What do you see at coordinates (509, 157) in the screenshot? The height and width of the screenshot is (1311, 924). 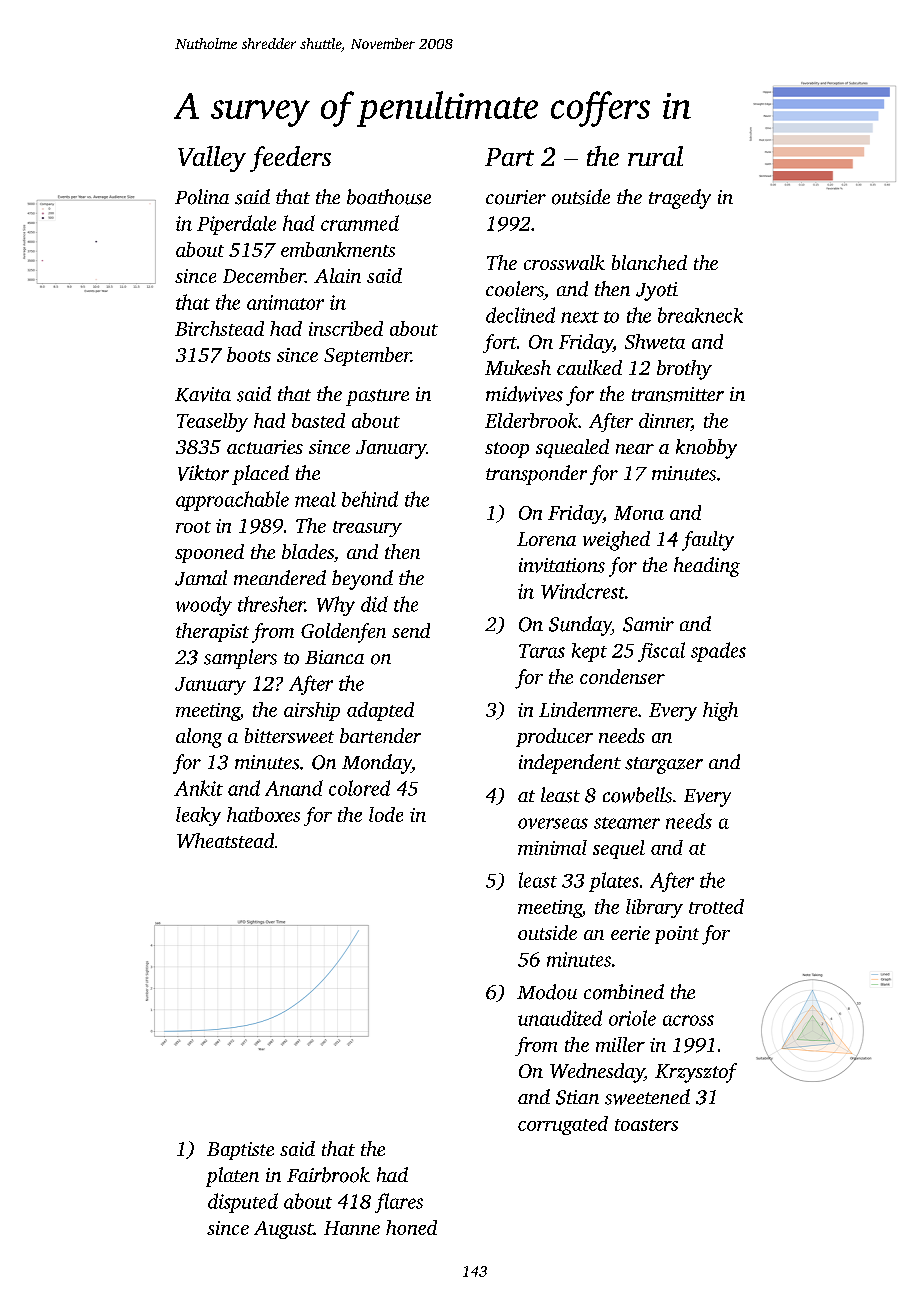 I see `Part` at bounding box center [509, 157].
